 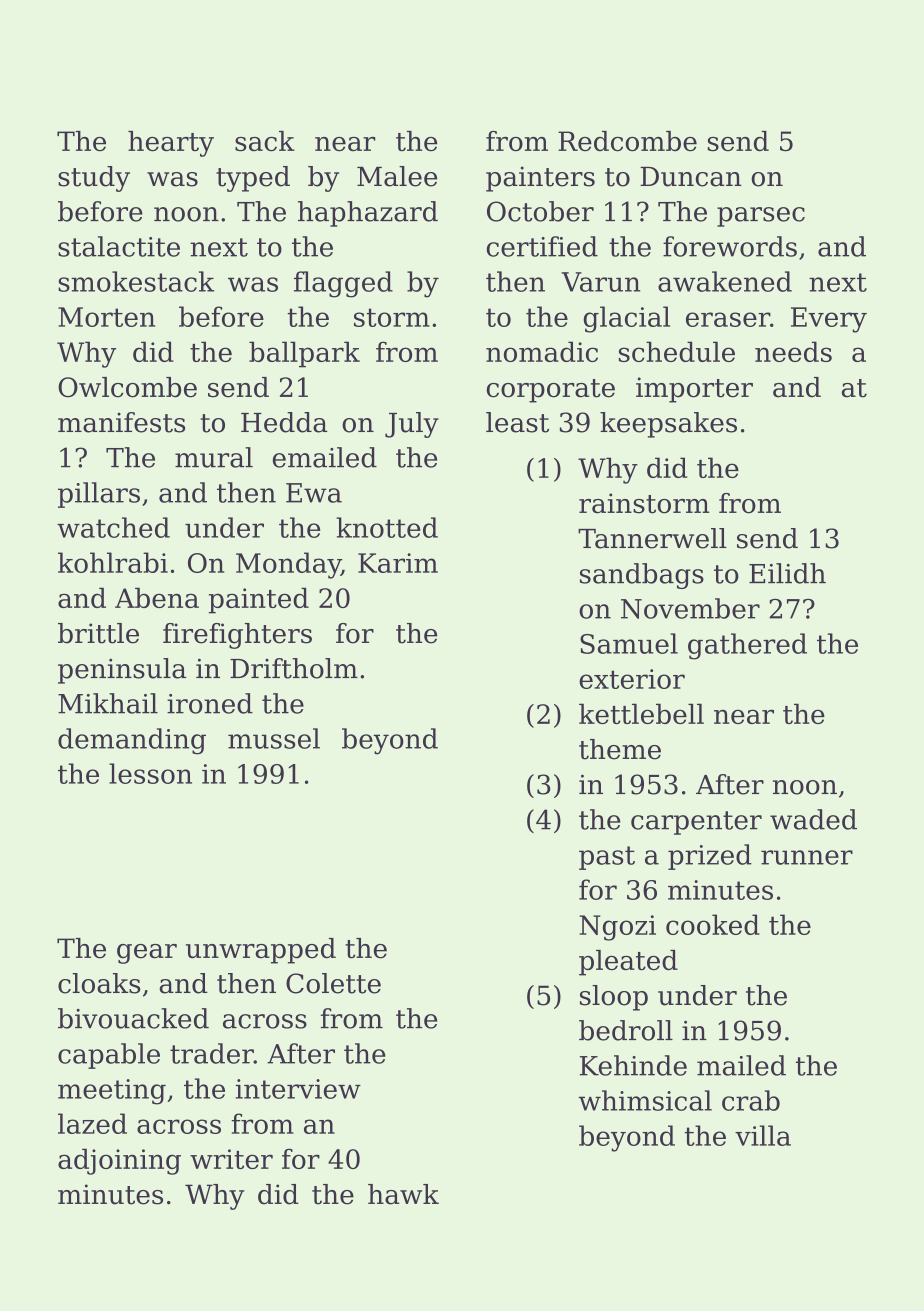 I want to click on mural, so click(x=214, y=457).
